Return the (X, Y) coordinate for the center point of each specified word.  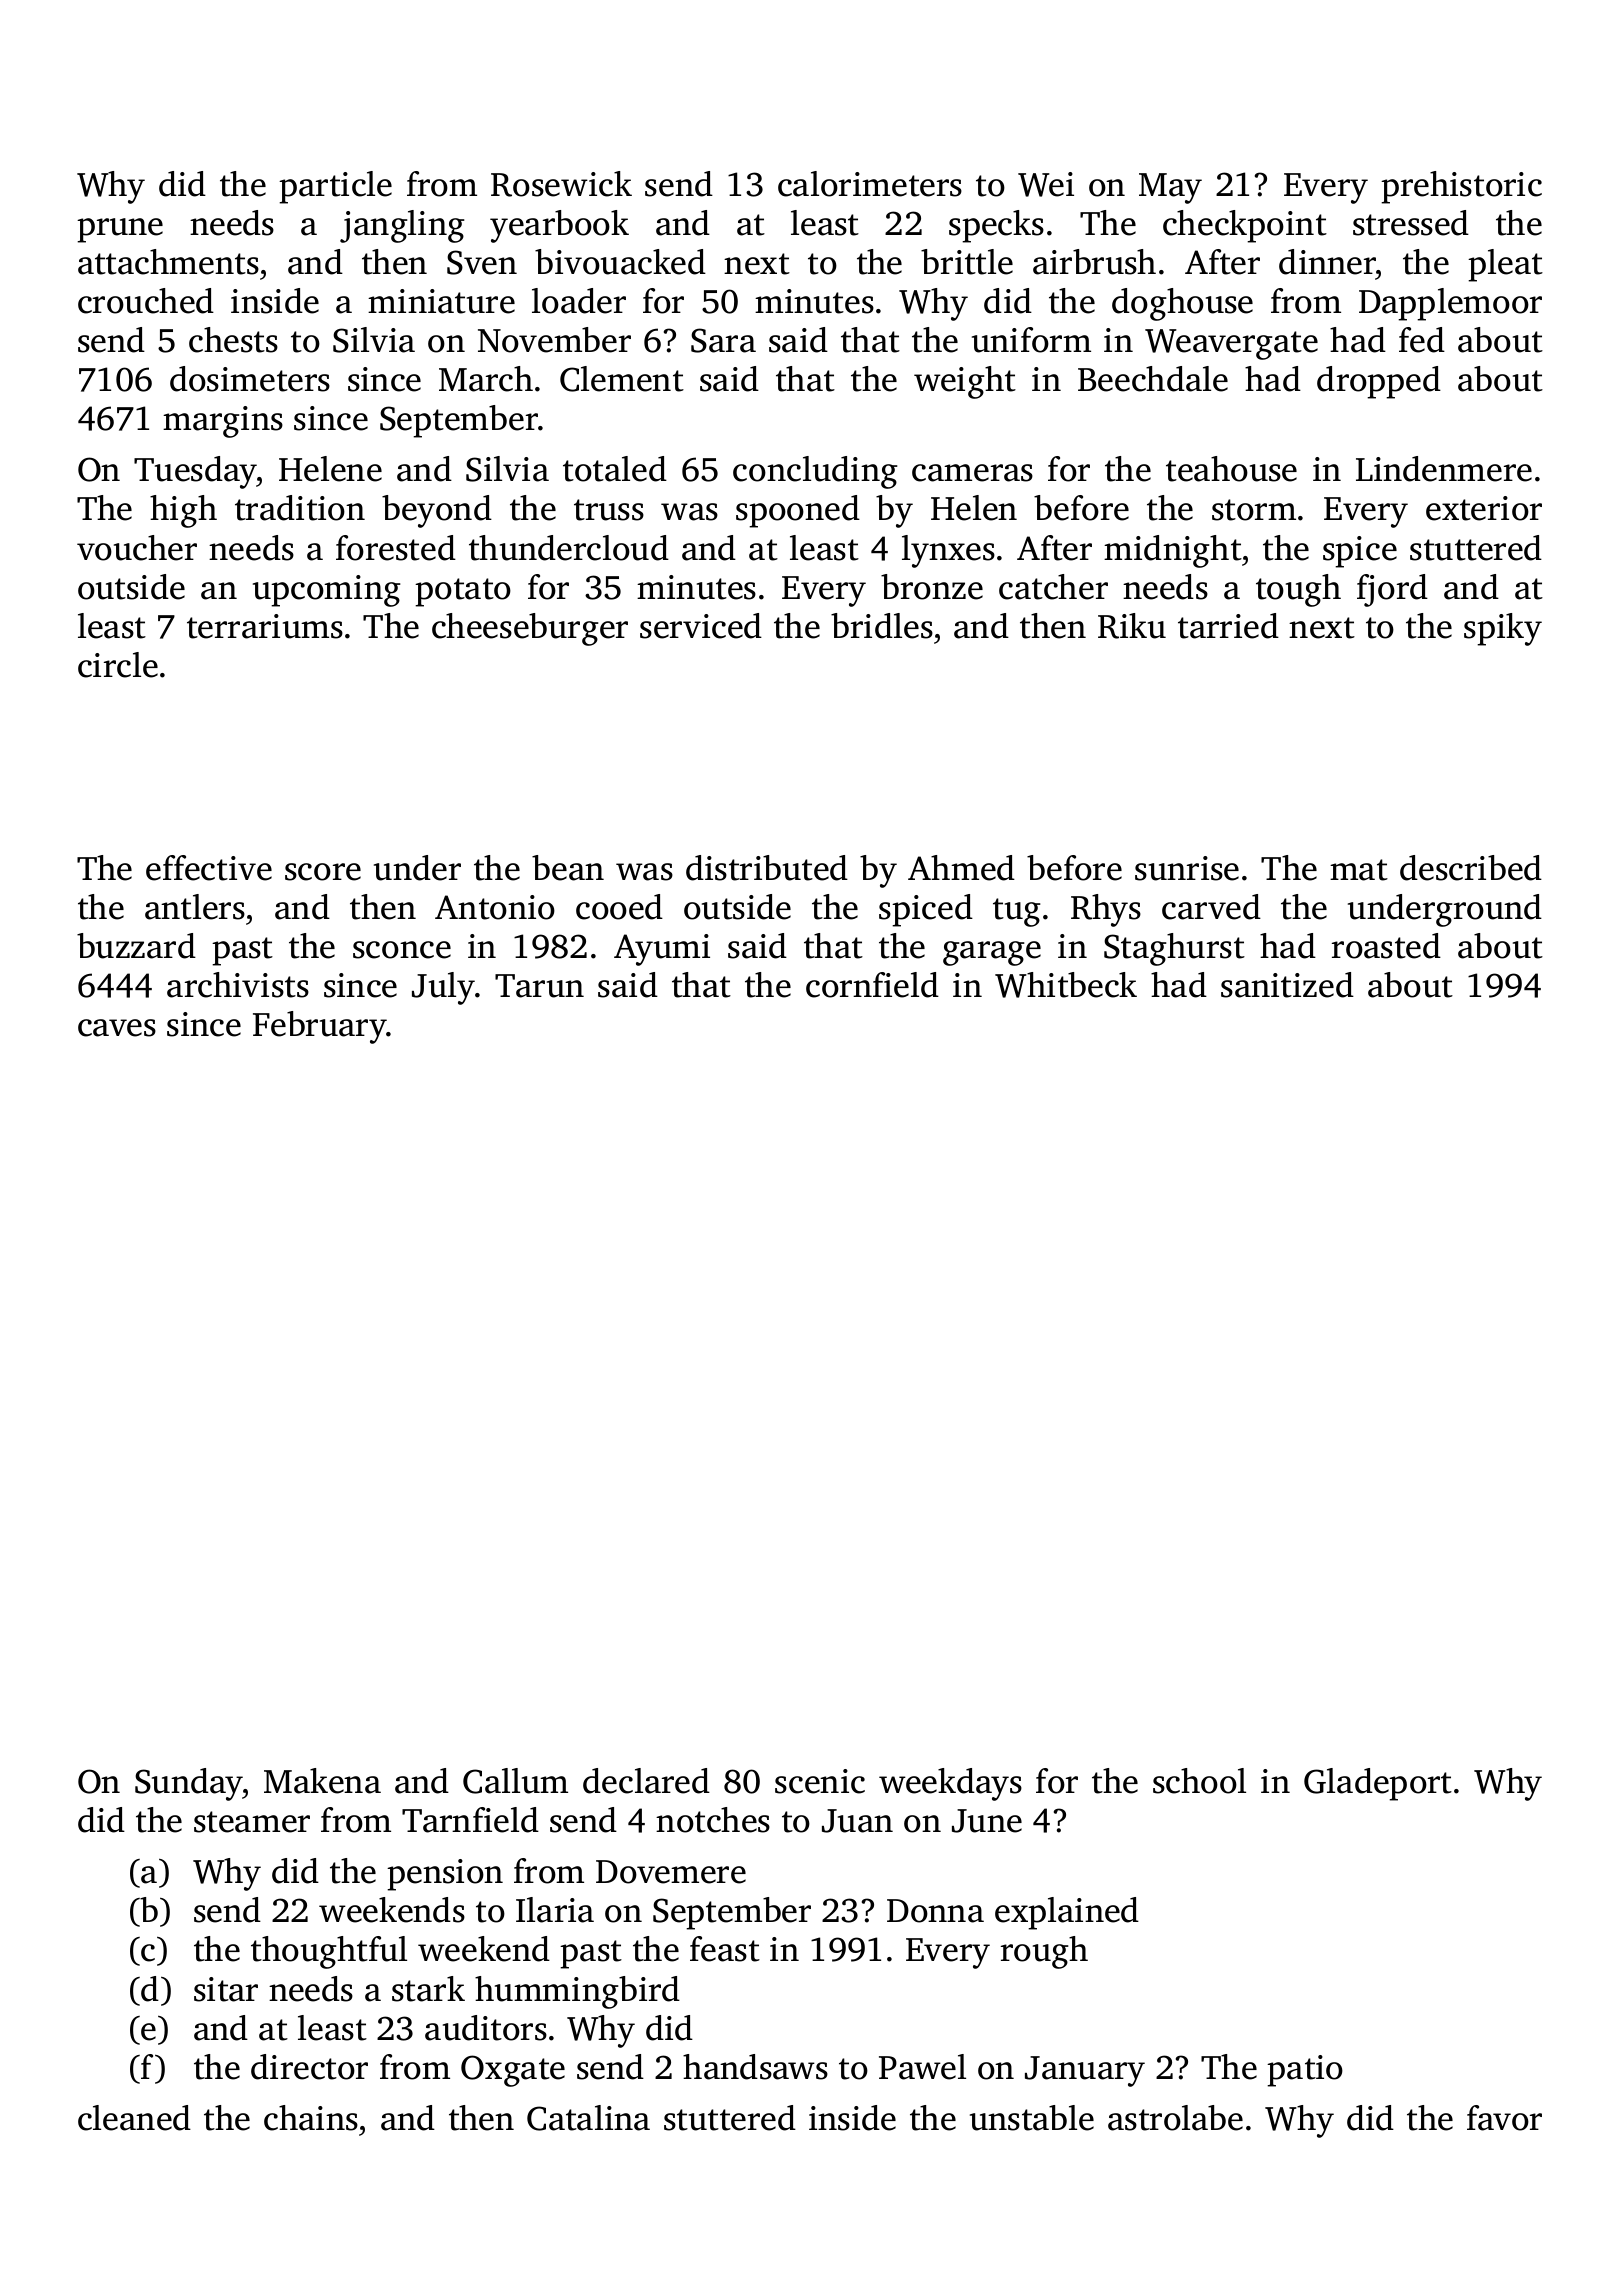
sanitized (1287, 985)
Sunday (189, 1784)
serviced (701, 626)
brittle (967, 262)
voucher (137, 548)
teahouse (1231, 469)
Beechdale (1153, 379)
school (1199, 1781)
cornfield (872, 985)
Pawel (922, 2067)
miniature (441, 301)
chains (311, 2118)
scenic (820, 1781)
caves (117, 1028)
